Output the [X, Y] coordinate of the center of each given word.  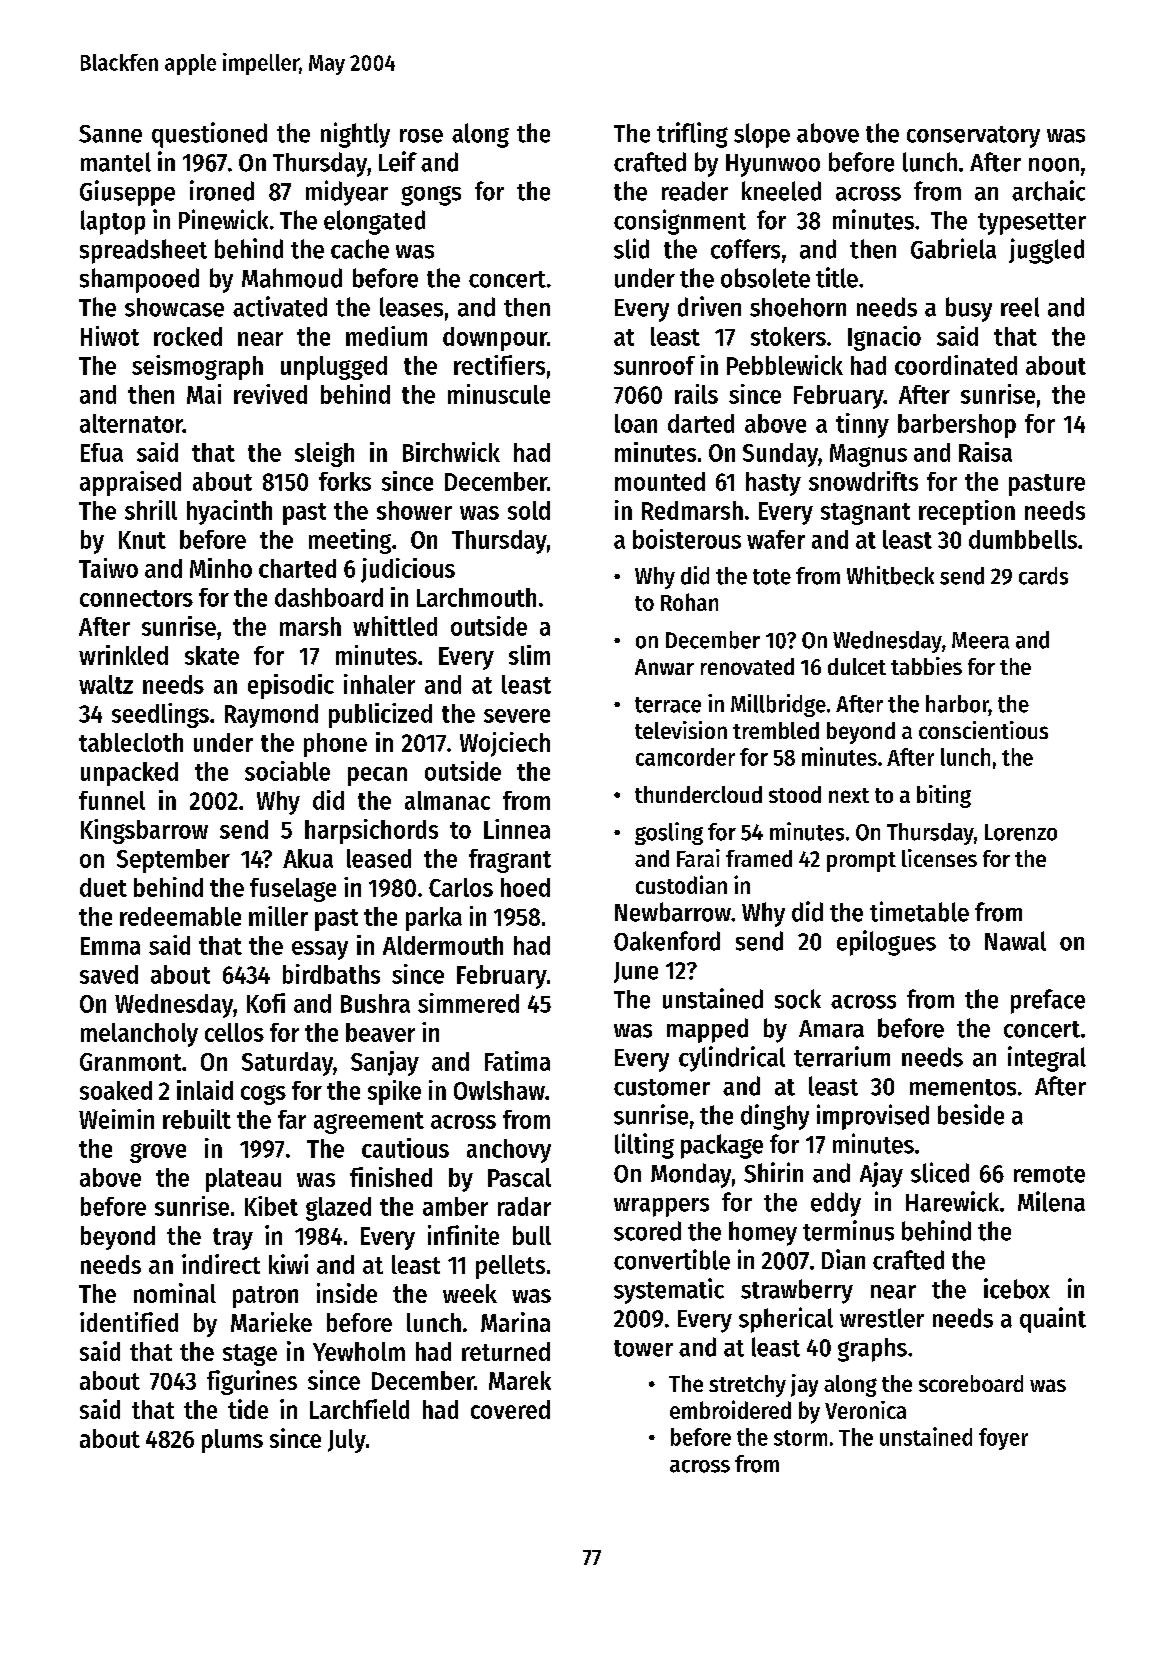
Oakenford [667, 941]
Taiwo [108, 568]
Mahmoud [292, 278]
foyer [1003, 1439]
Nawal [1015, 941]
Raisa [985, 452]
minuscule [499, 394]
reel [1020, 307]
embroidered [730, 1409]
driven [709, 306]
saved [109, 974]
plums [232, 1441]
